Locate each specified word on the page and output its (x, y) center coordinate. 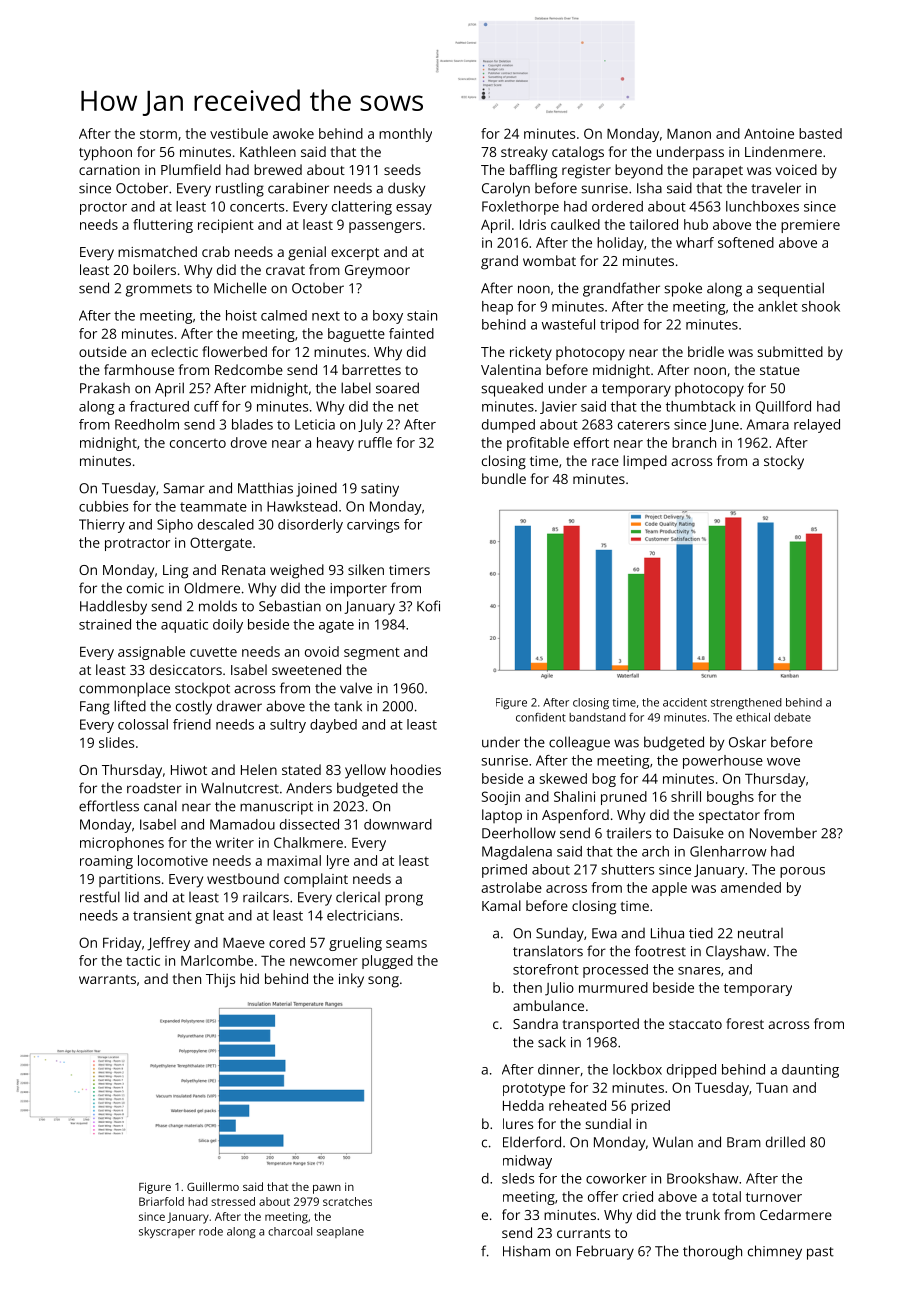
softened (746, 242)
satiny (380, 490)
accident (685, 702)
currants (583, 1233)
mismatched (157, 251)
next (326, 316)
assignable (151, 653)
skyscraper (167, 1232)
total (726, 1196)
